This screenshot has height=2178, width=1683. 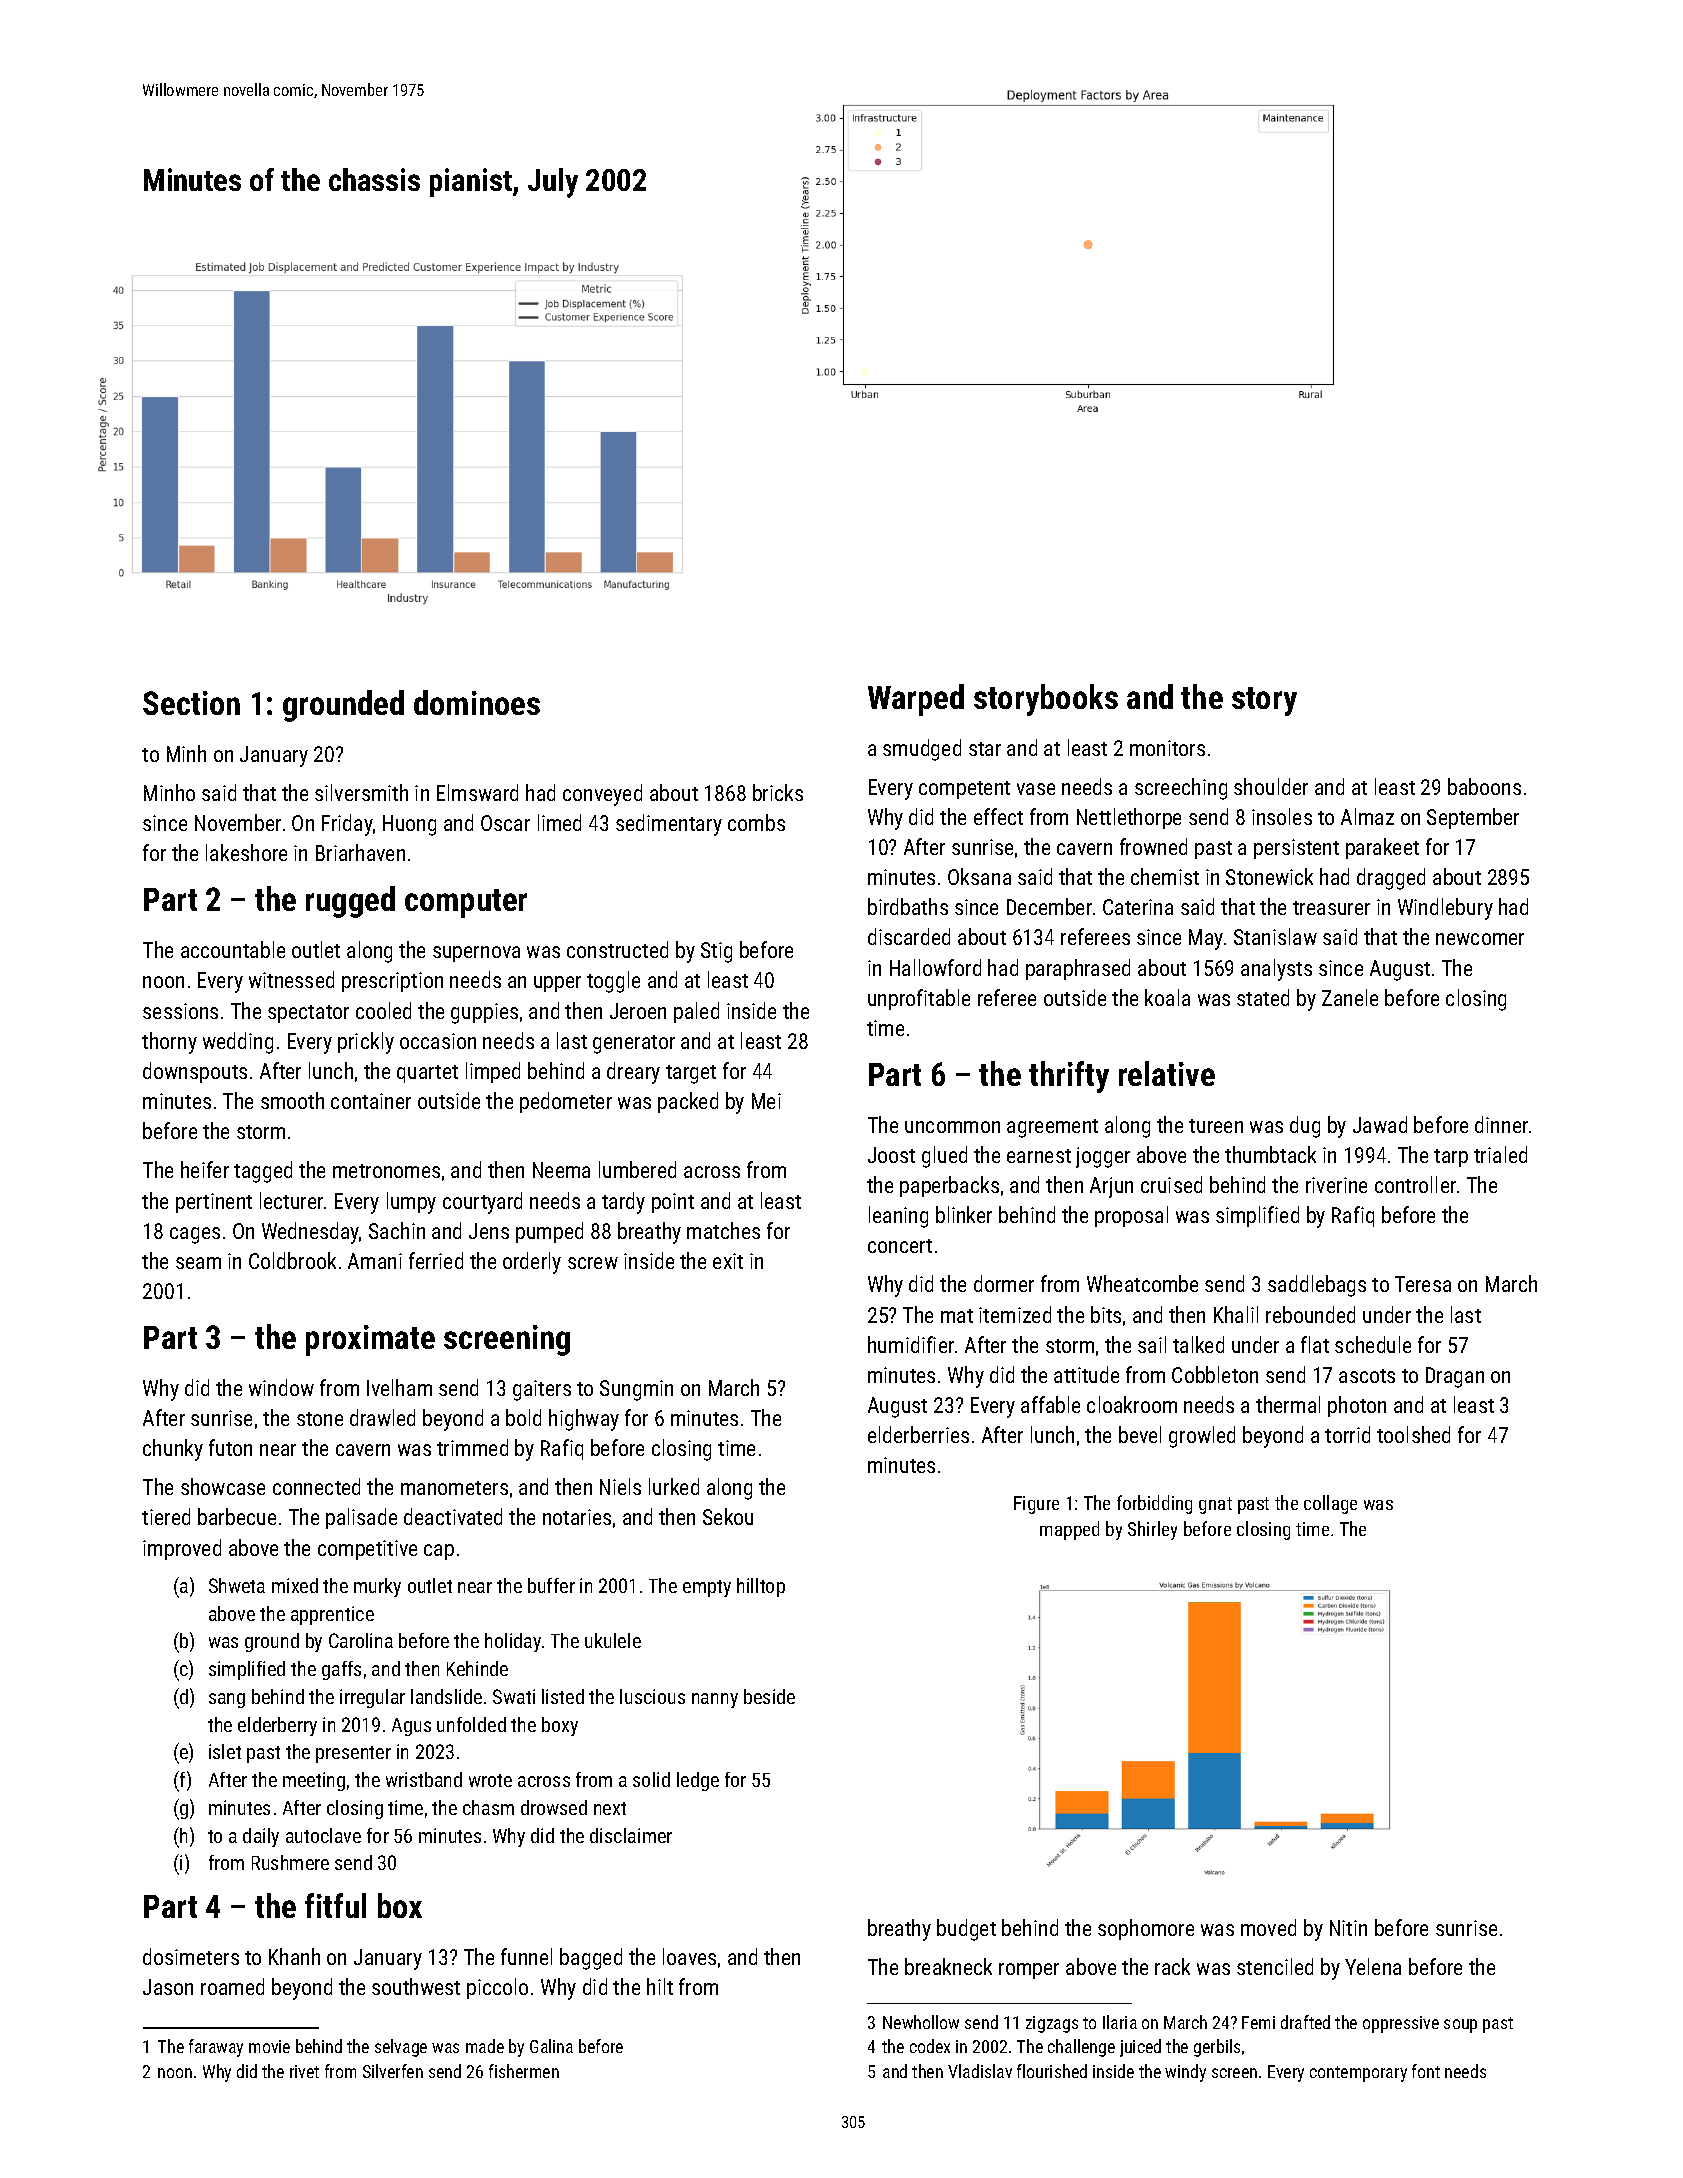 I want to click on Warped, so click(x=916, y=700).
